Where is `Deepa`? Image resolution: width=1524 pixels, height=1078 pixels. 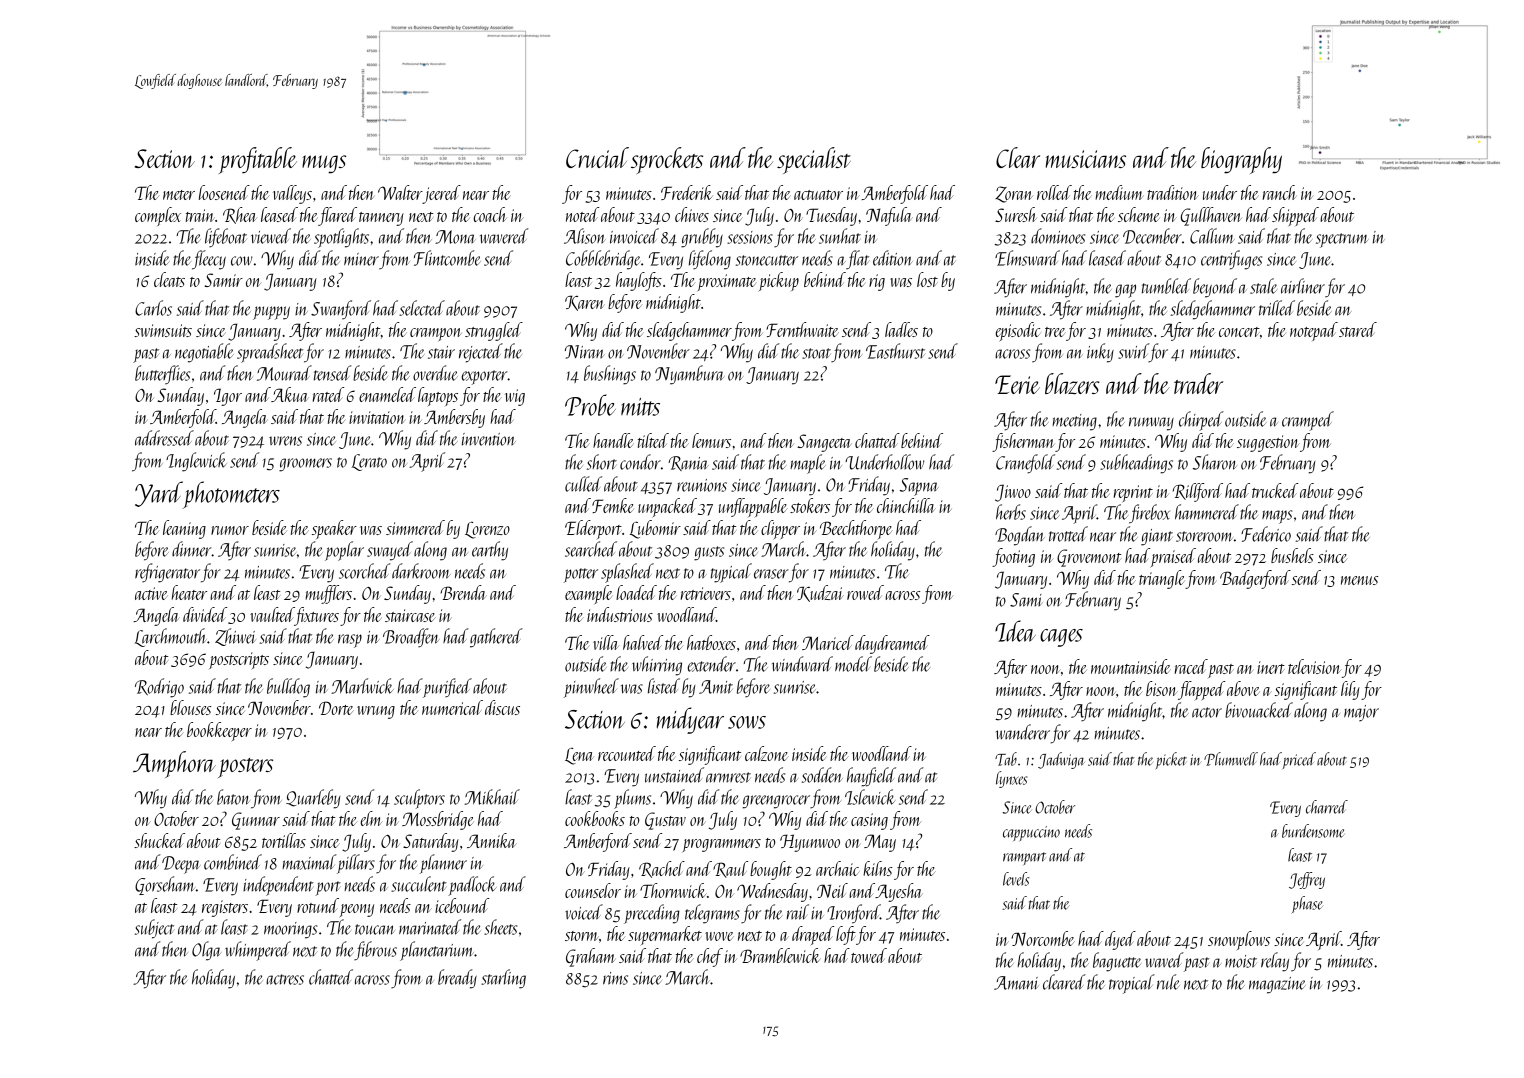 Deepa is located at coordinates (181, 865).
